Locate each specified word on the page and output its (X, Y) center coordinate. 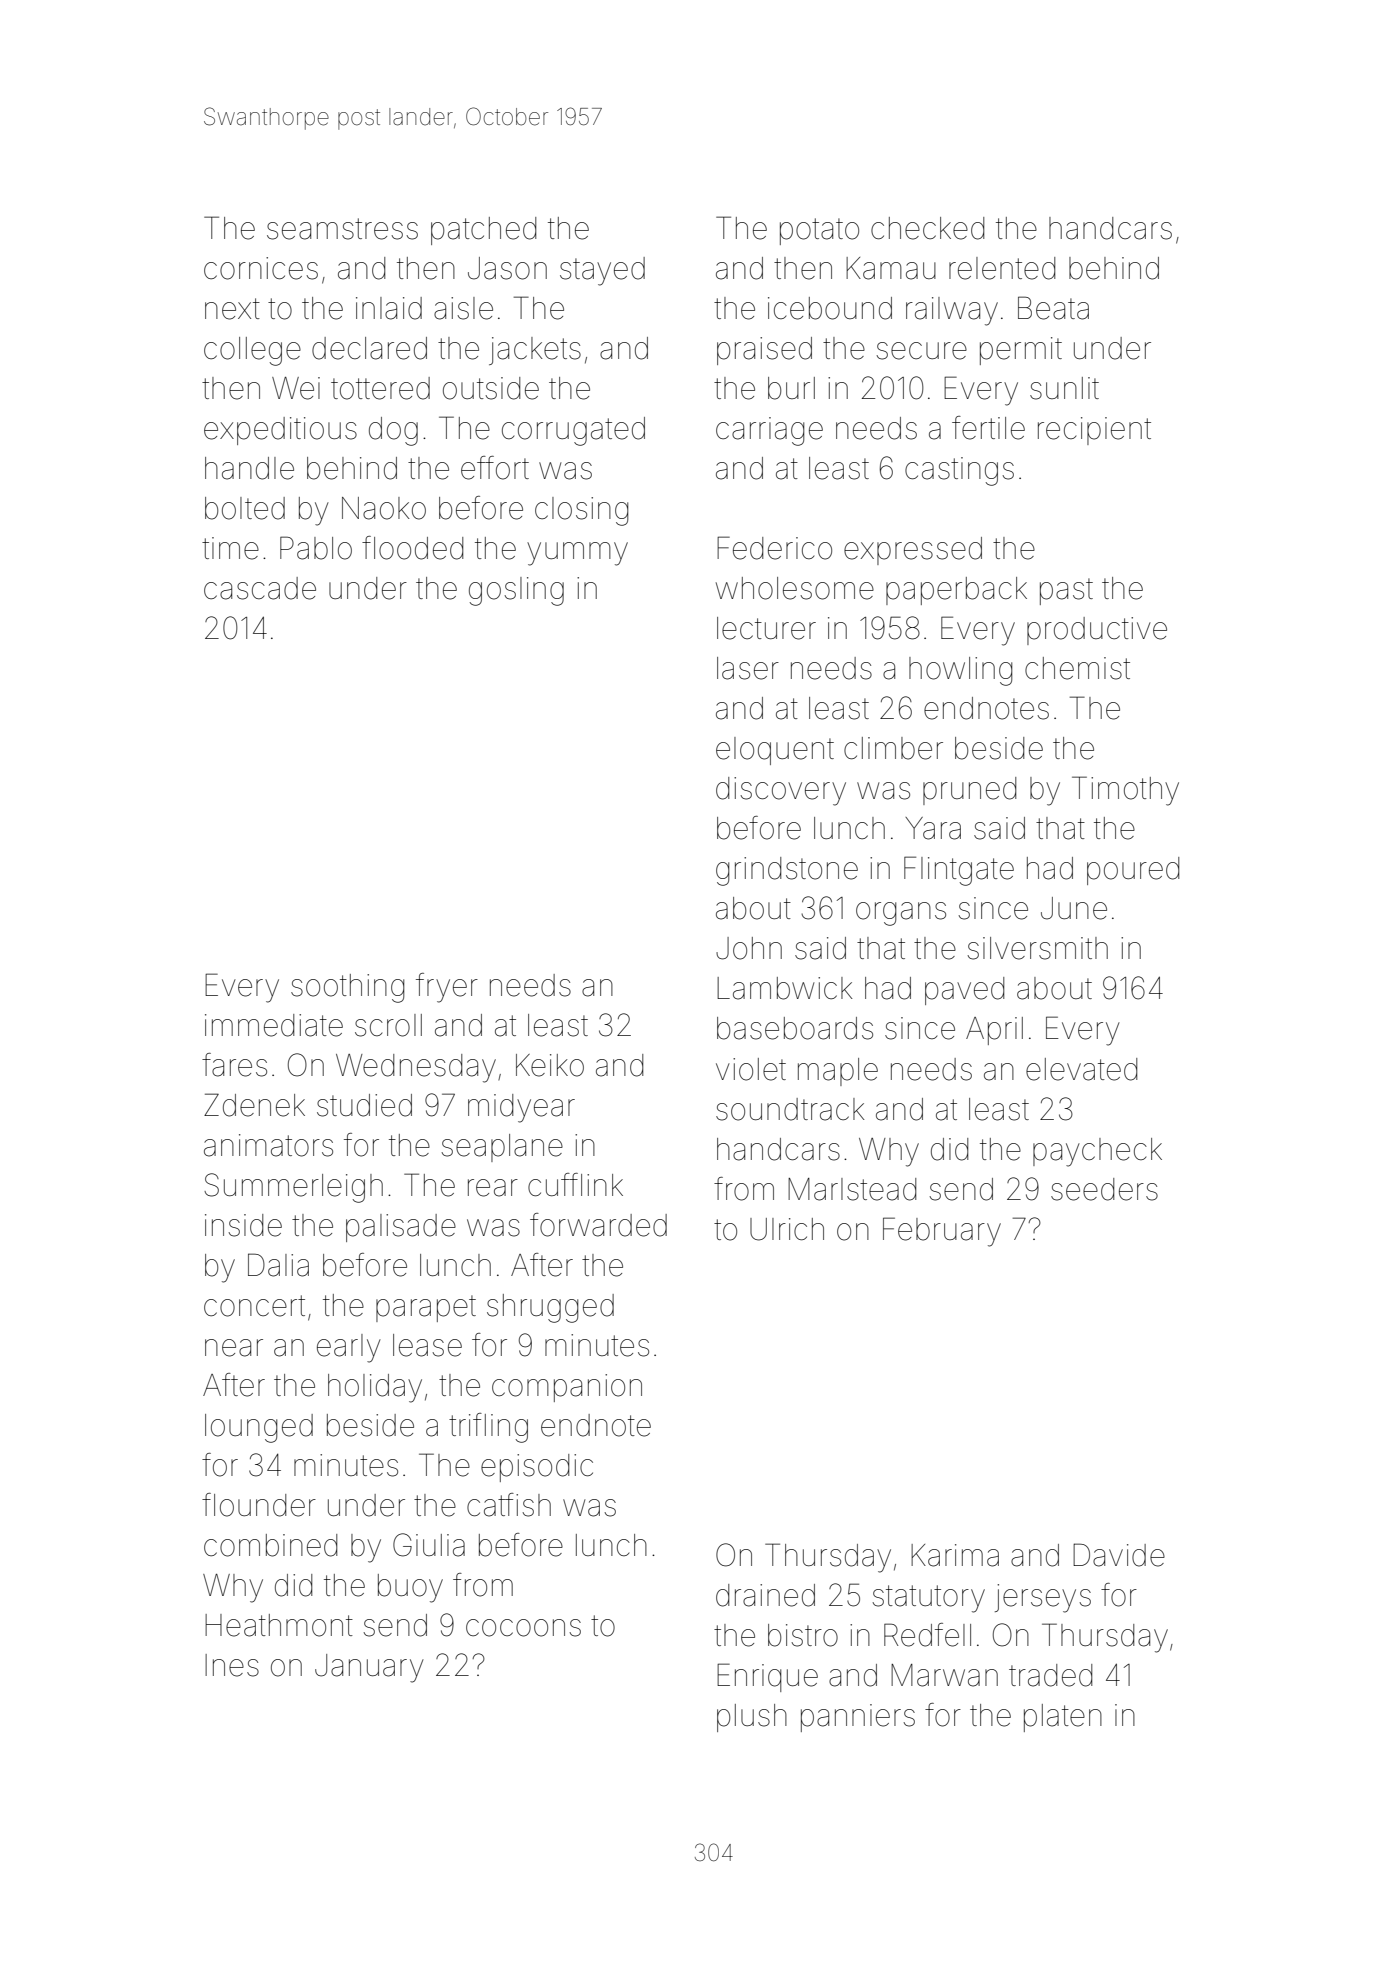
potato (819, 231)
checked (927, 228)
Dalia (278, 1265)
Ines (232, 1665)
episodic (537, 1468)
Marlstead (852, 1189)
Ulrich (787, 1229)
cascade (260, 588)
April (994, 1031)
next (232, 309)
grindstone (787, 871)
